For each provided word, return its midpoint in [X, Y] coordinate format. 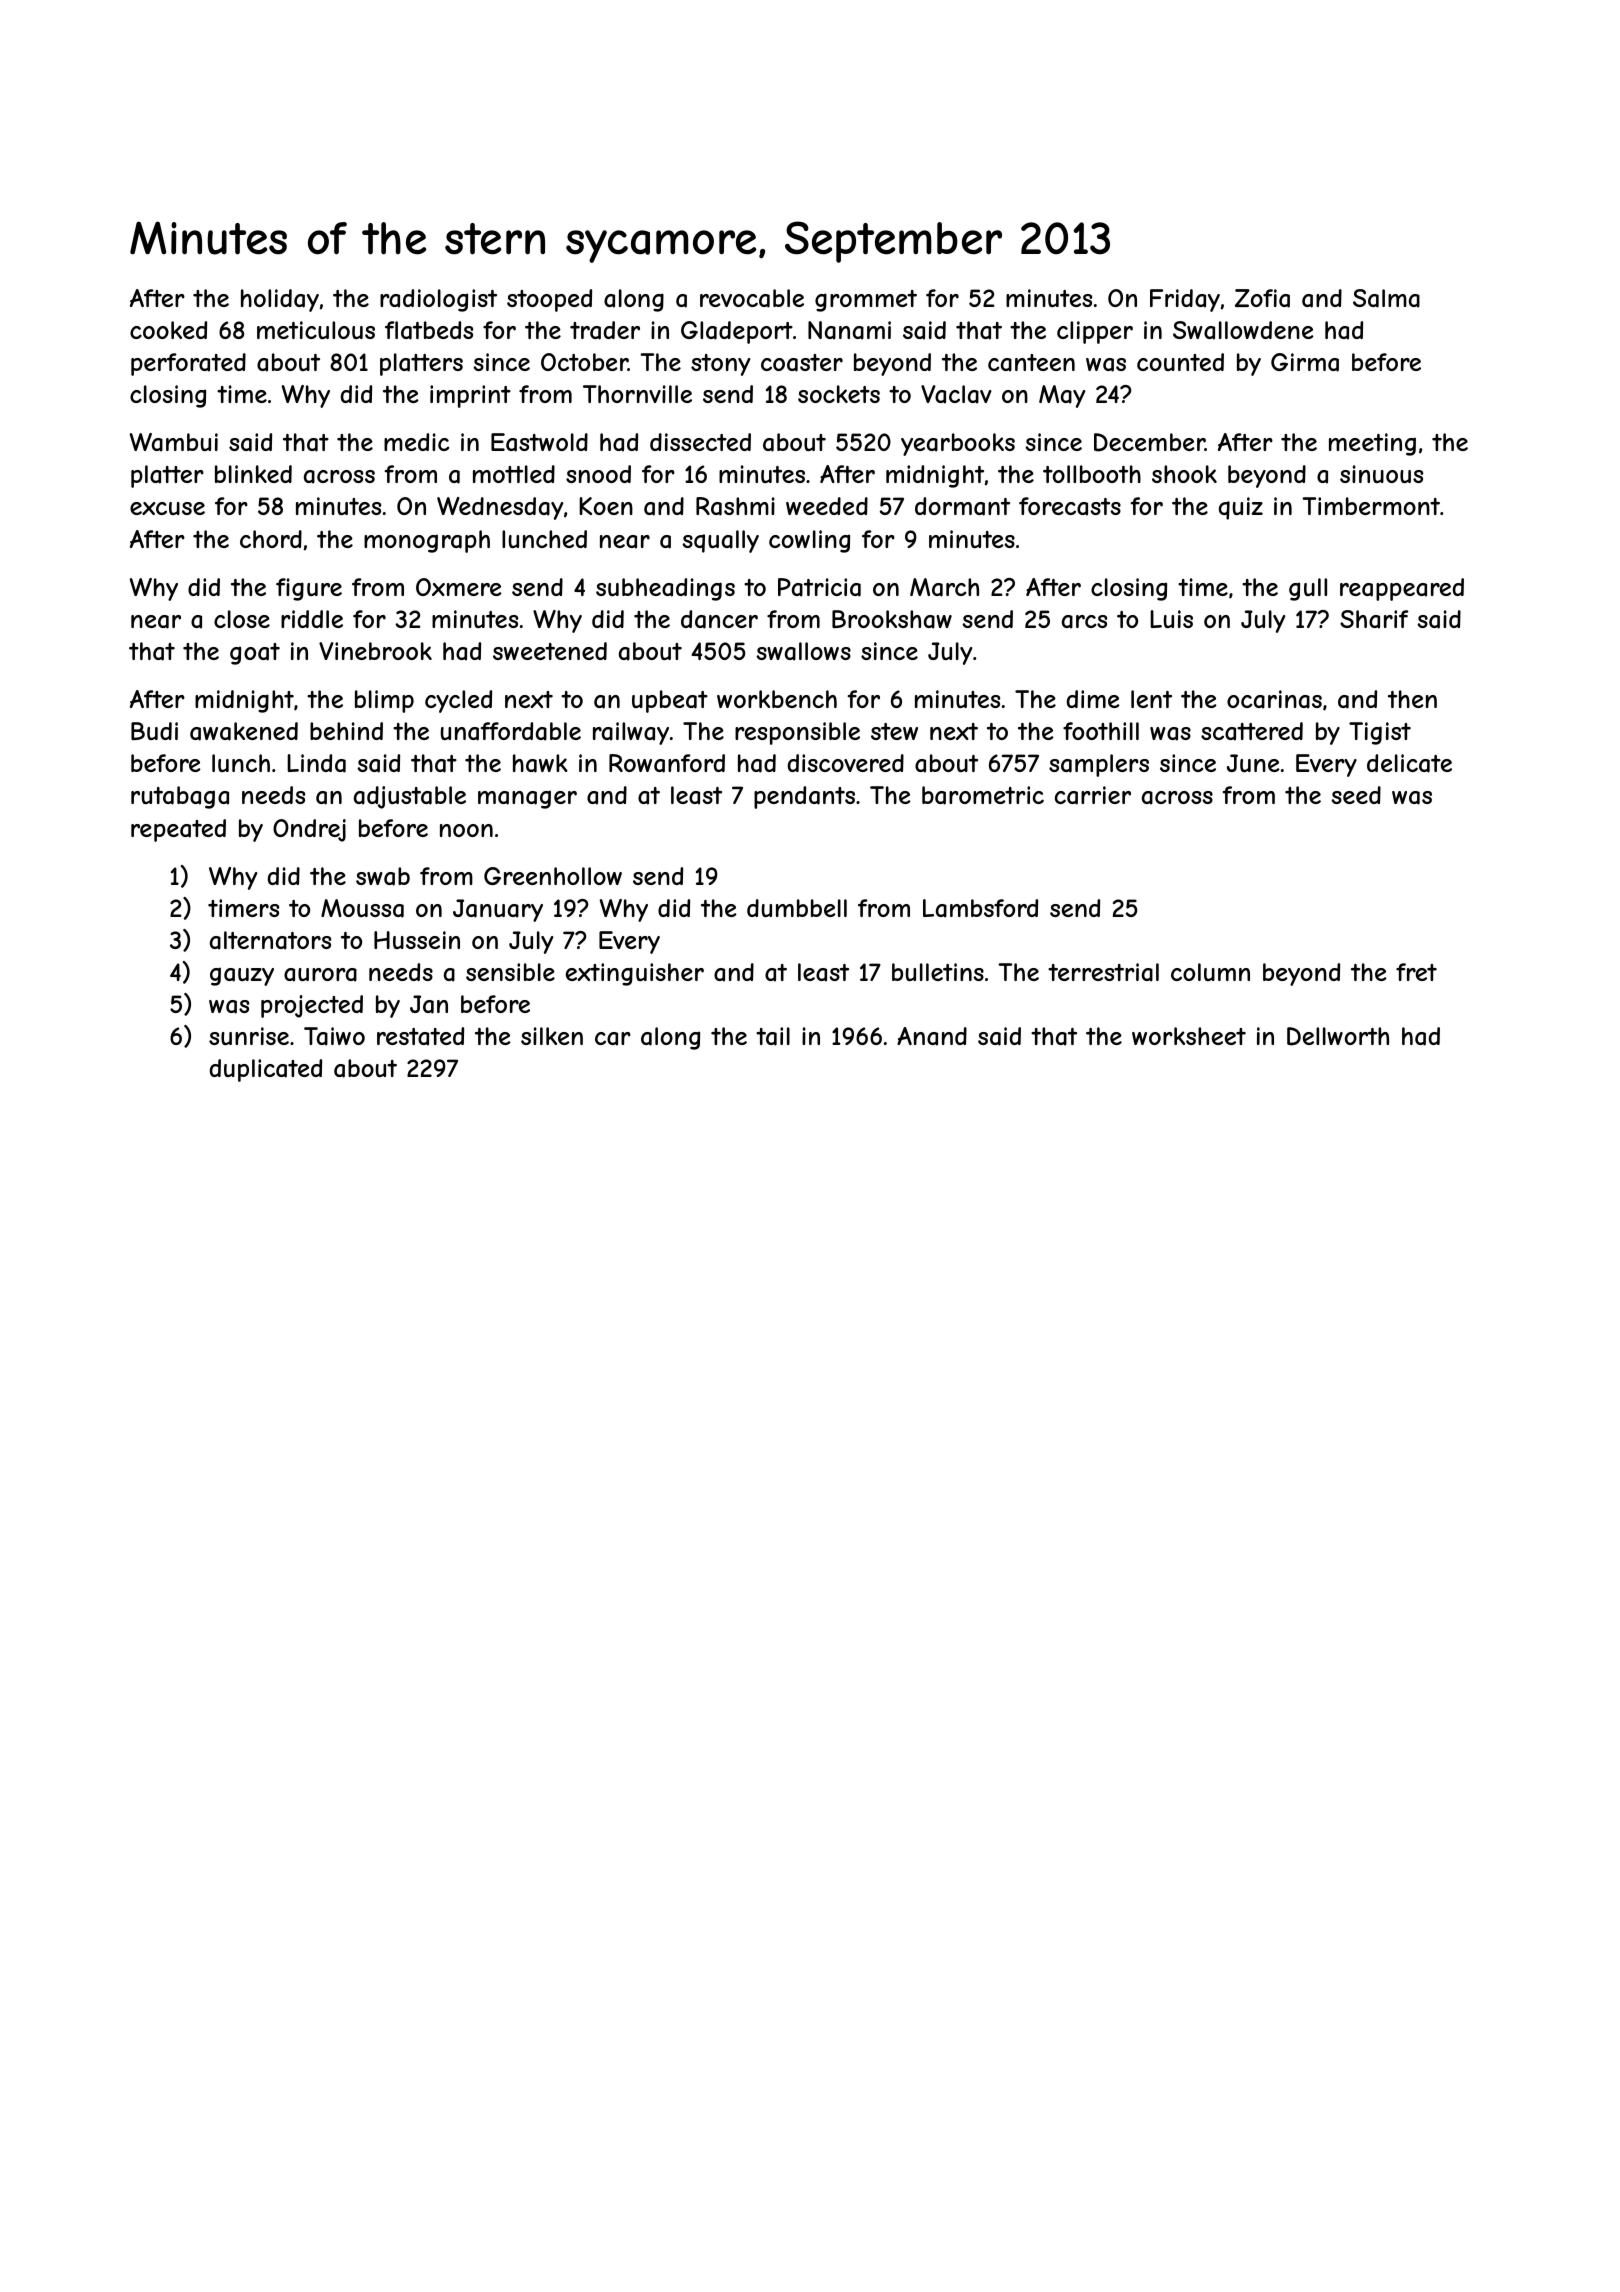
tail [773, 1036]
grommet [866, 301]
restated [420, 1036]
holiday [280, 300]
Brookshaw [892, 619]
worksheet [1189, 1036]
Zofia [1262, 298]
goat [255, 654]
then [1412, 699]
